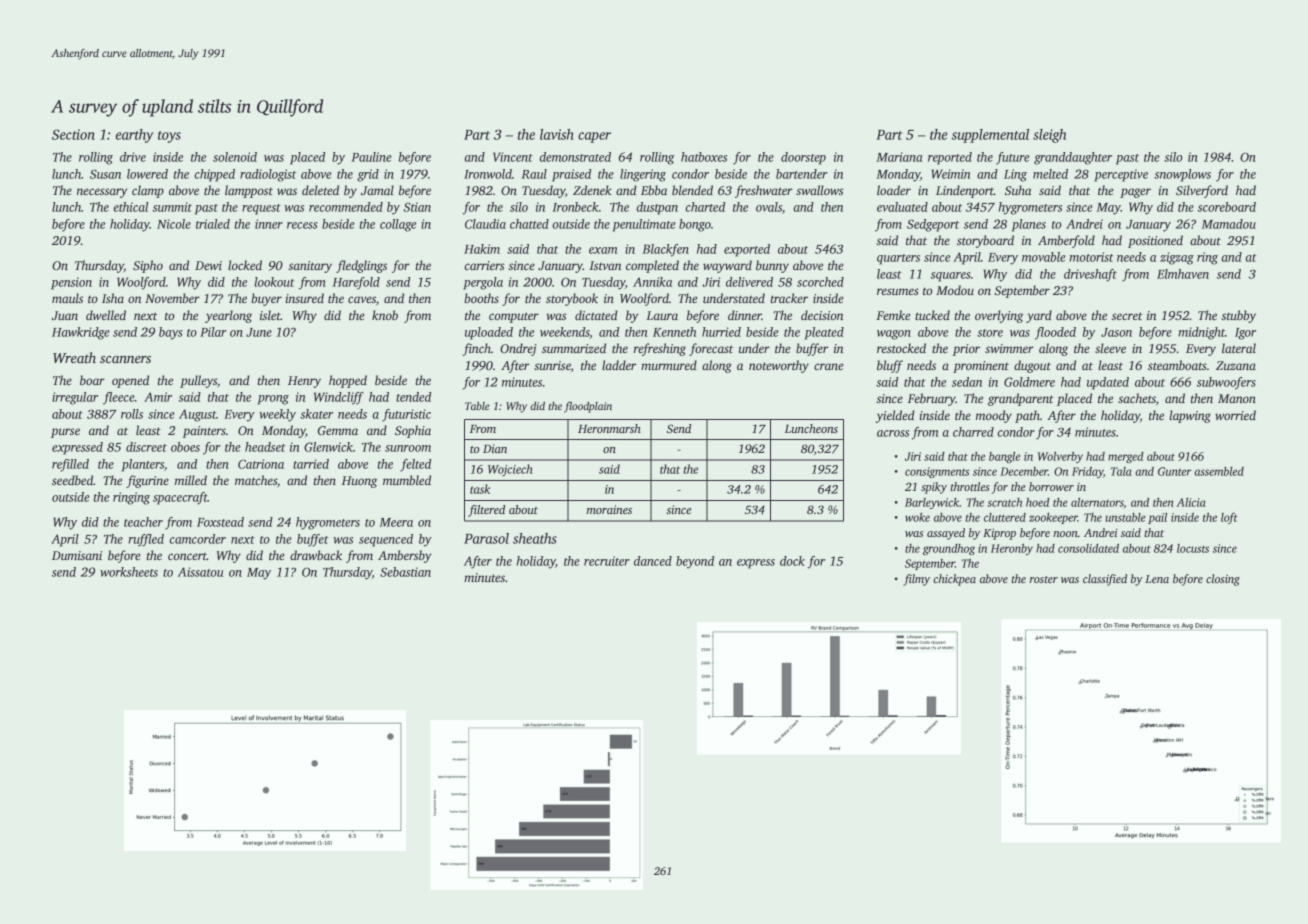 This document has width=1308, height=924. Describe the element at coordinates (990, 333) in the document. I see `store` at that location.
